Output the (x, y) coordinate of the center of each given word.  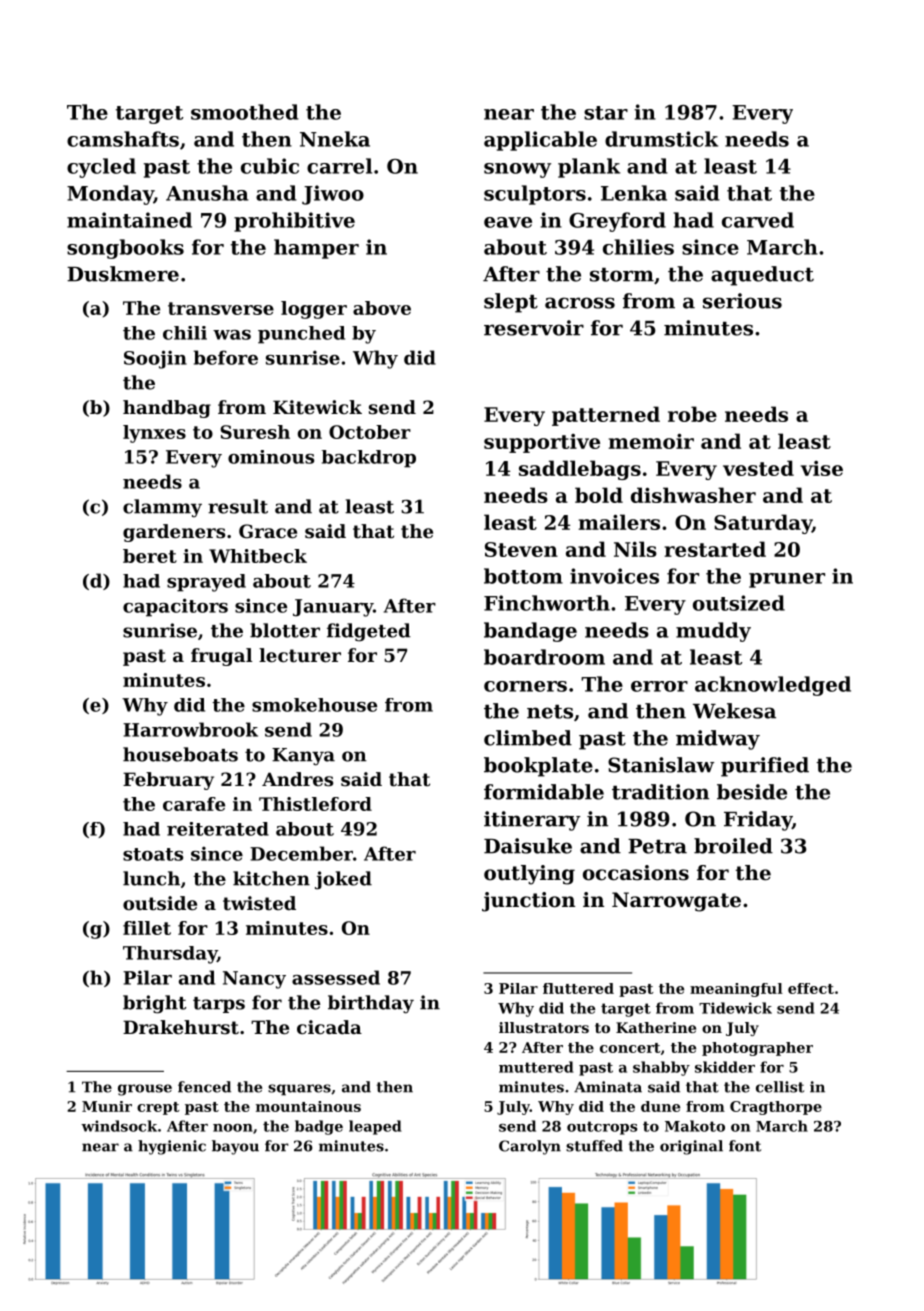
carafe (194, 804)
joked (343, 880)
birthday (371, 1004)
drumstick (661, 139)
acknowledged (773, 686)
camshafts (123, 139)
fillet (147, 928)
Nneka (335, 139)
